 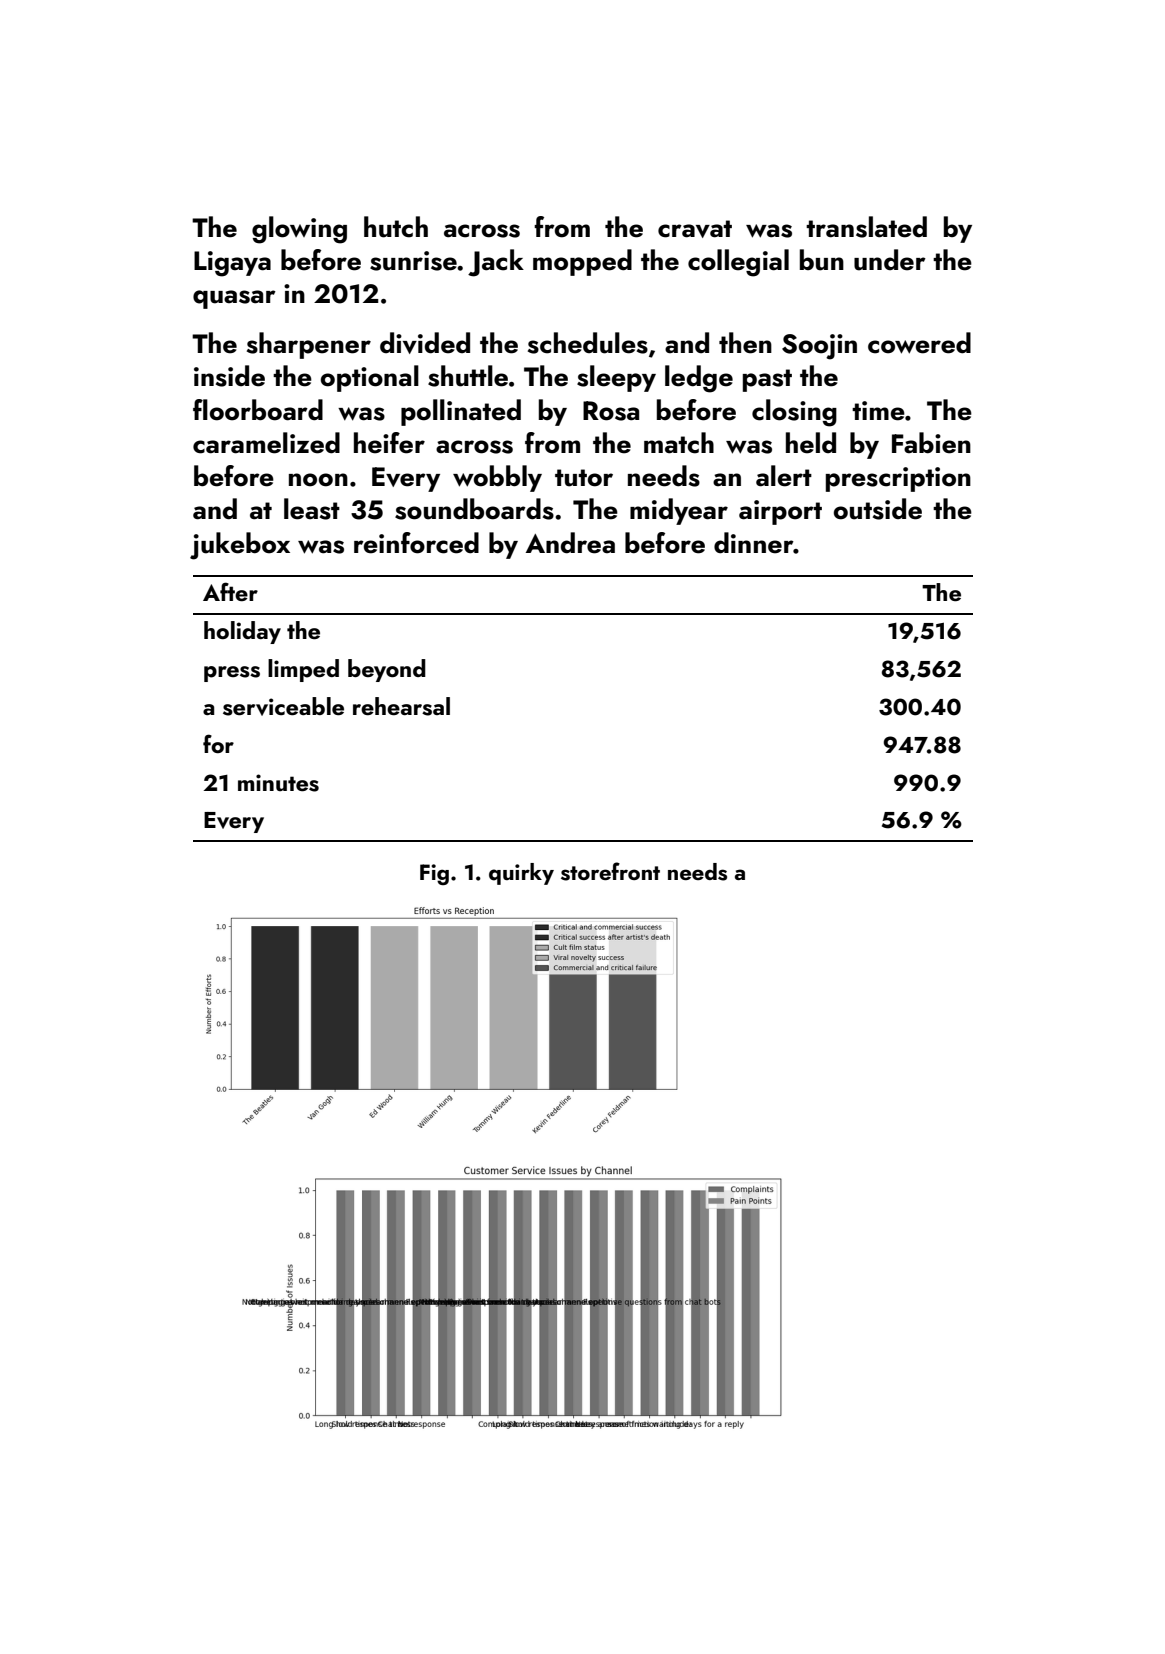 I want to click on storefront, so click(x=610, y=871).
